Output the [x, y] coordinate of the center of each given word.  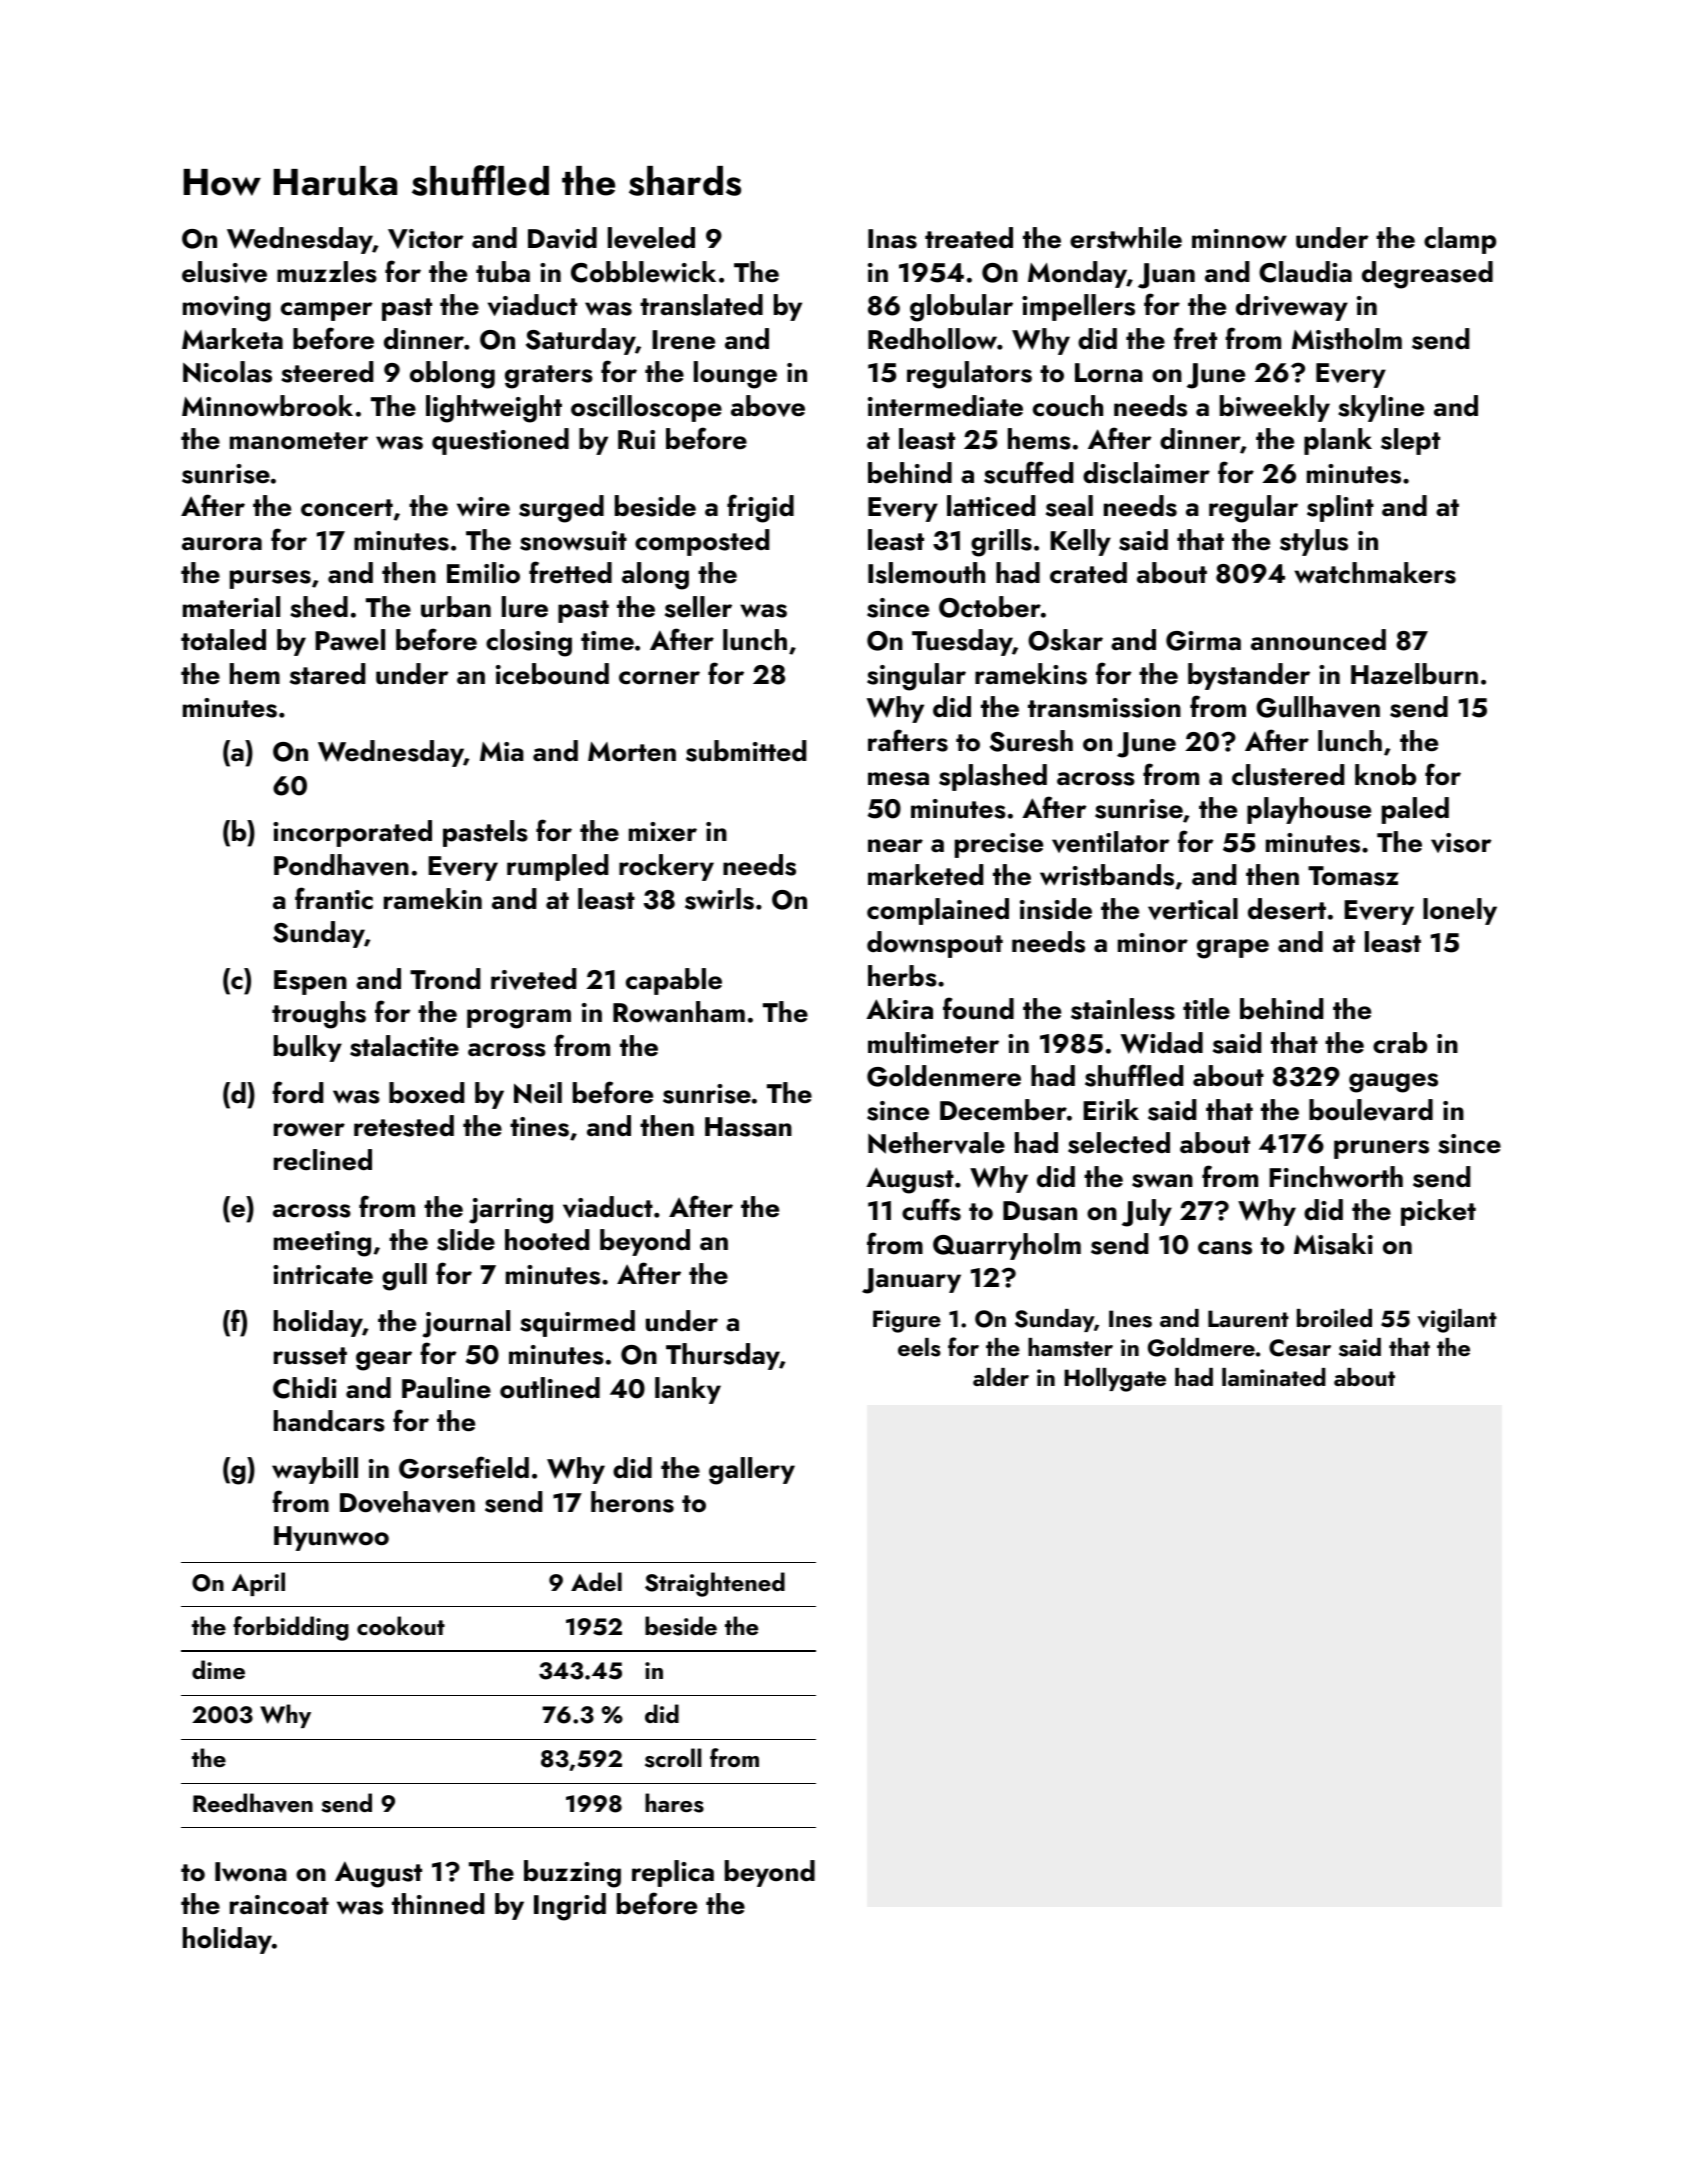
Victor [425, 239]
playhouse [1309, 810]
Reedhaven [253, 1803]
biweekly [1275, 408]
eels [919, 1347]
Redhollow [932, 339]
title [1206, 1009]
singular [916, 677]
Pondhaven [341, 865]
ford [297, 1092]
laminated [1274, 1377]
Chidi [304, 1388]
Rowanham [679, 1012]
